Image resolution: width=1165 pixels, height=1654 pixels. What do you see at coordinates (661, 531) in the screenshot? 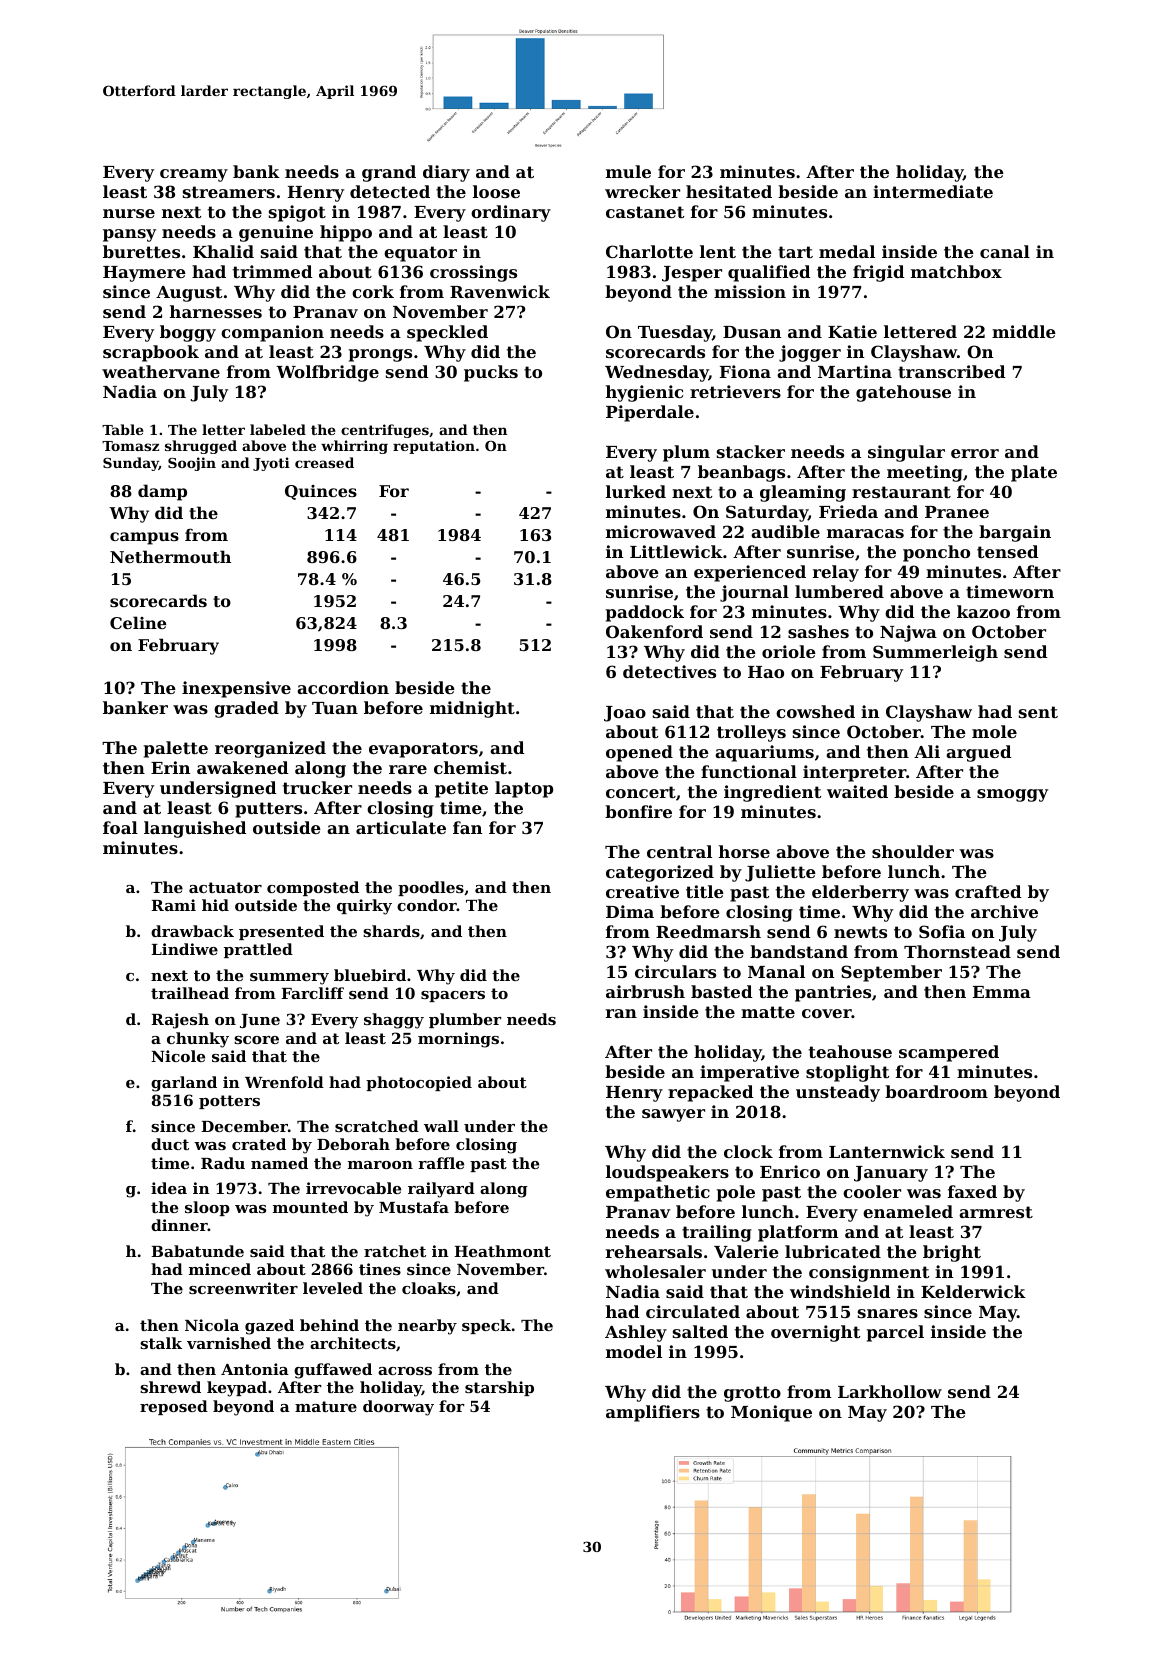
I see `microwaved` at bounding box center [661, 531].
